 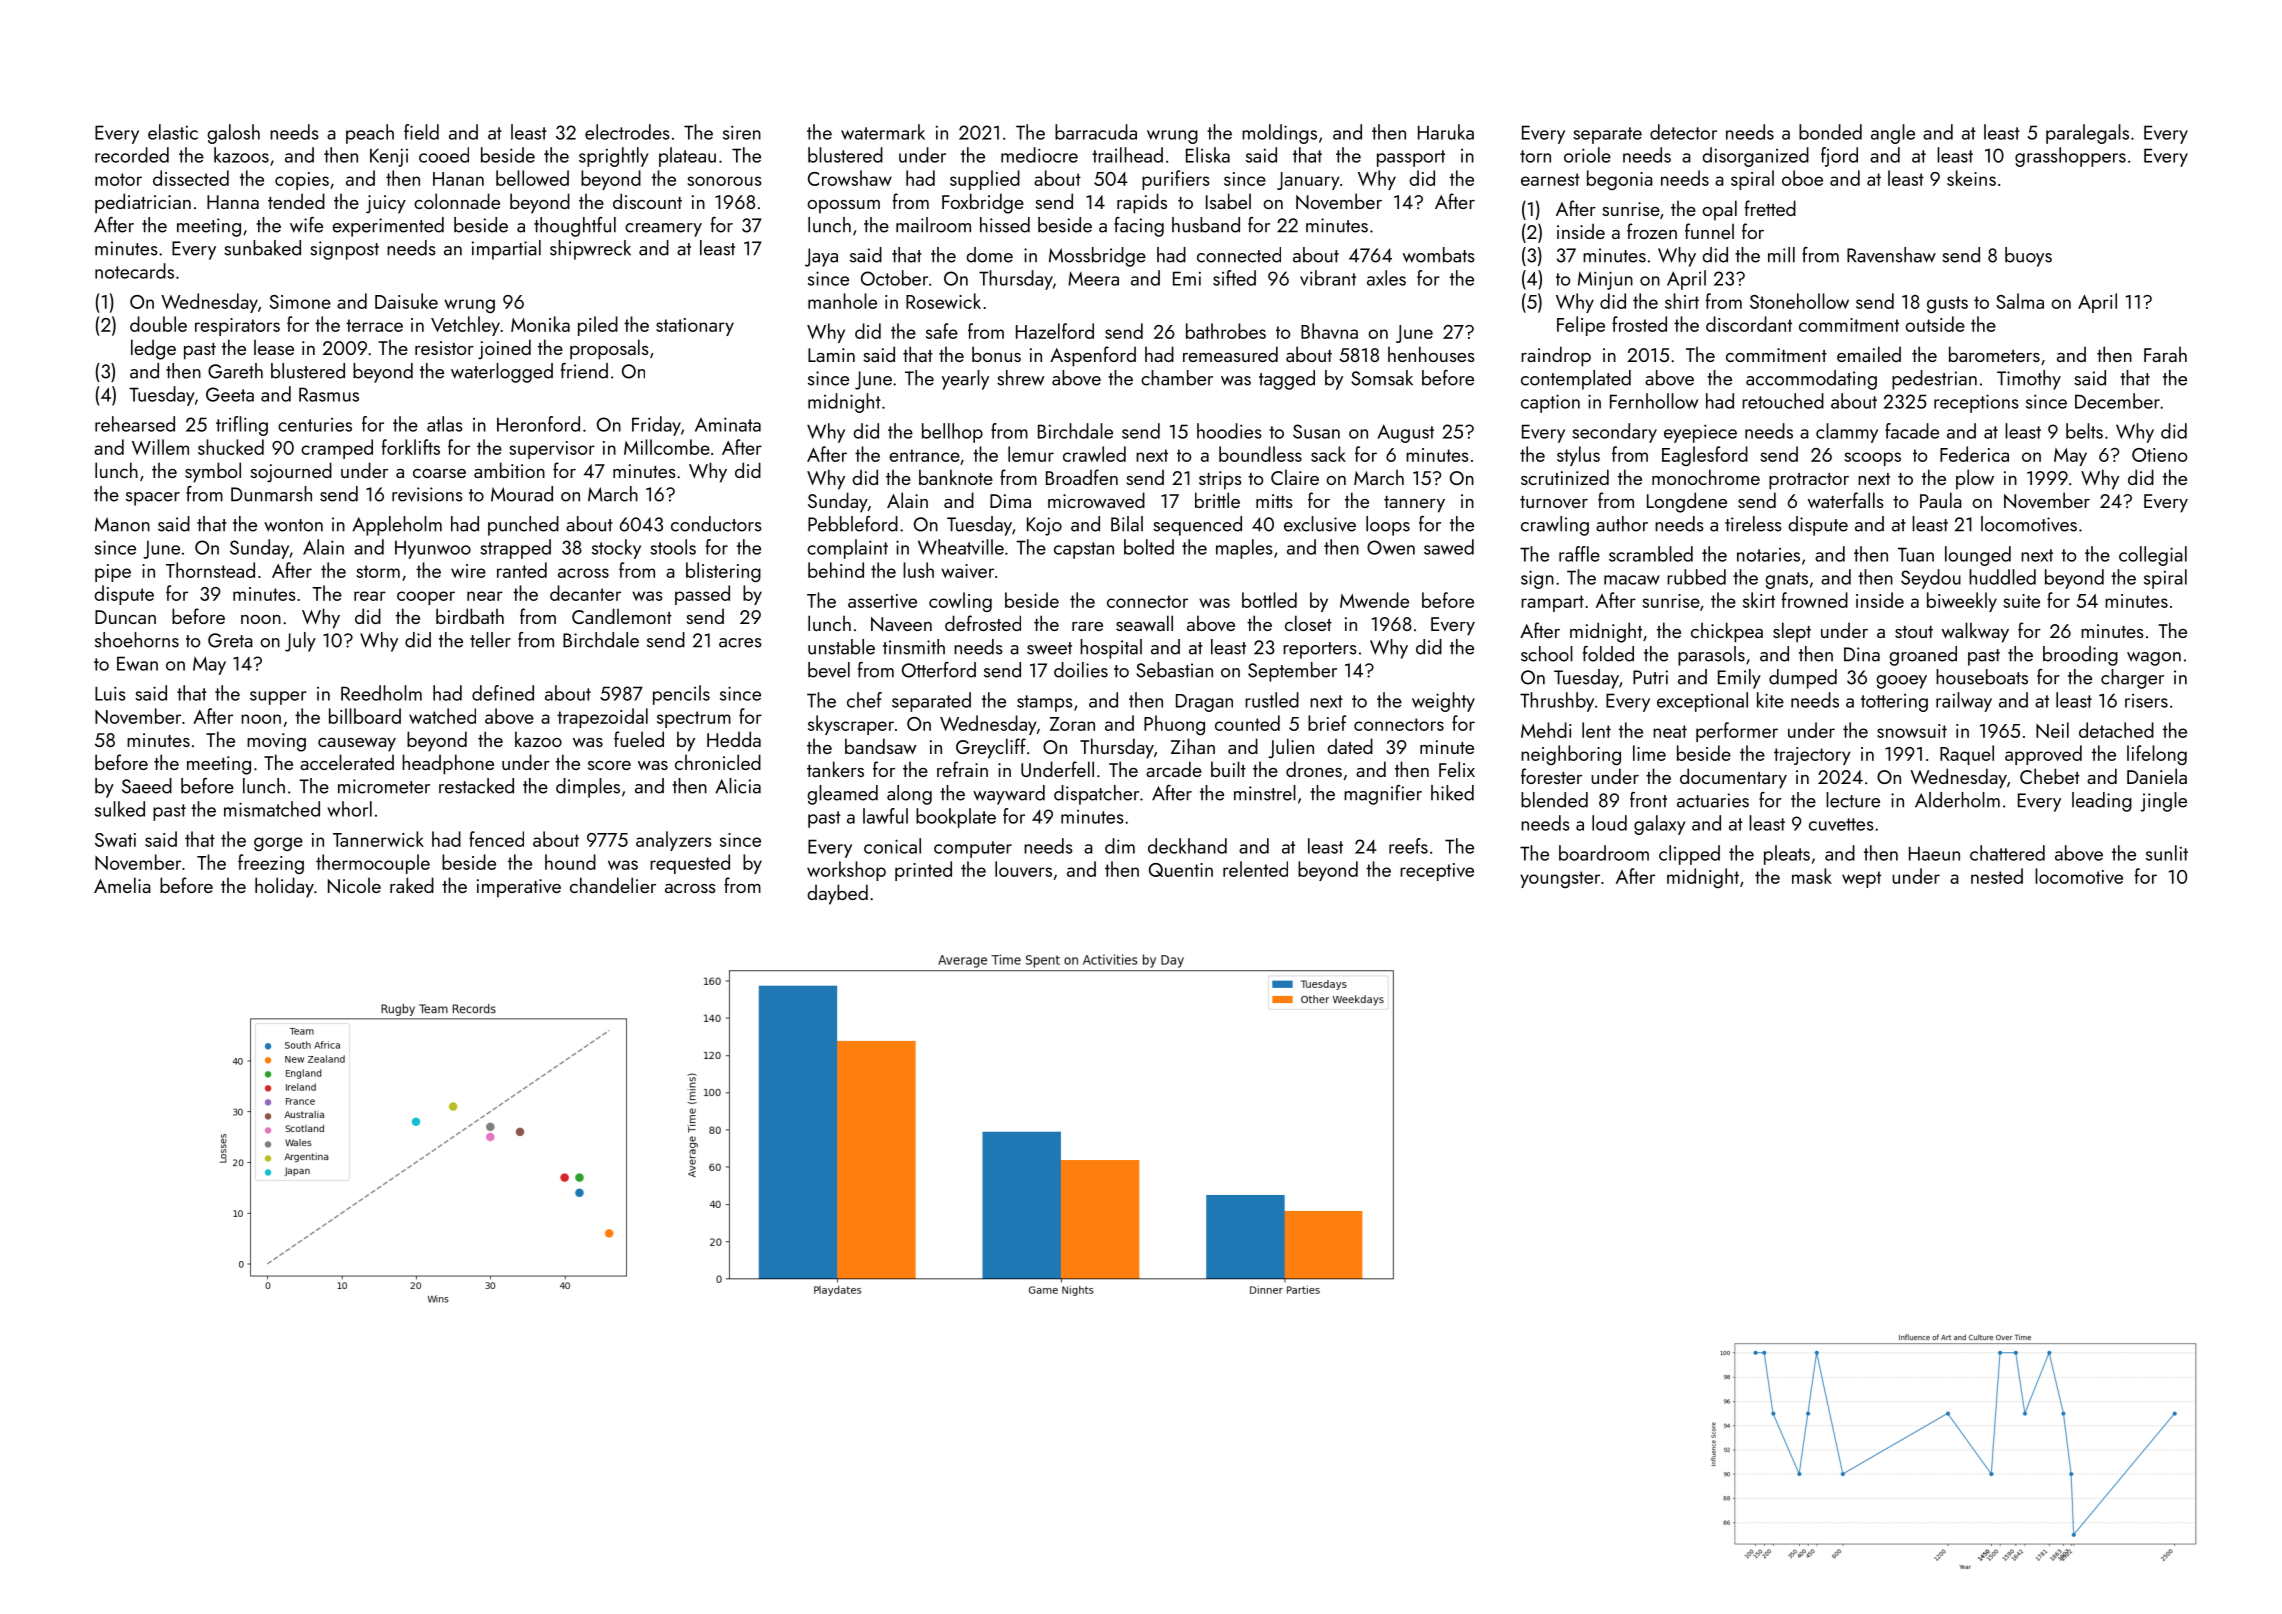 I want to click on plow, so click(x=1975, y=479).
